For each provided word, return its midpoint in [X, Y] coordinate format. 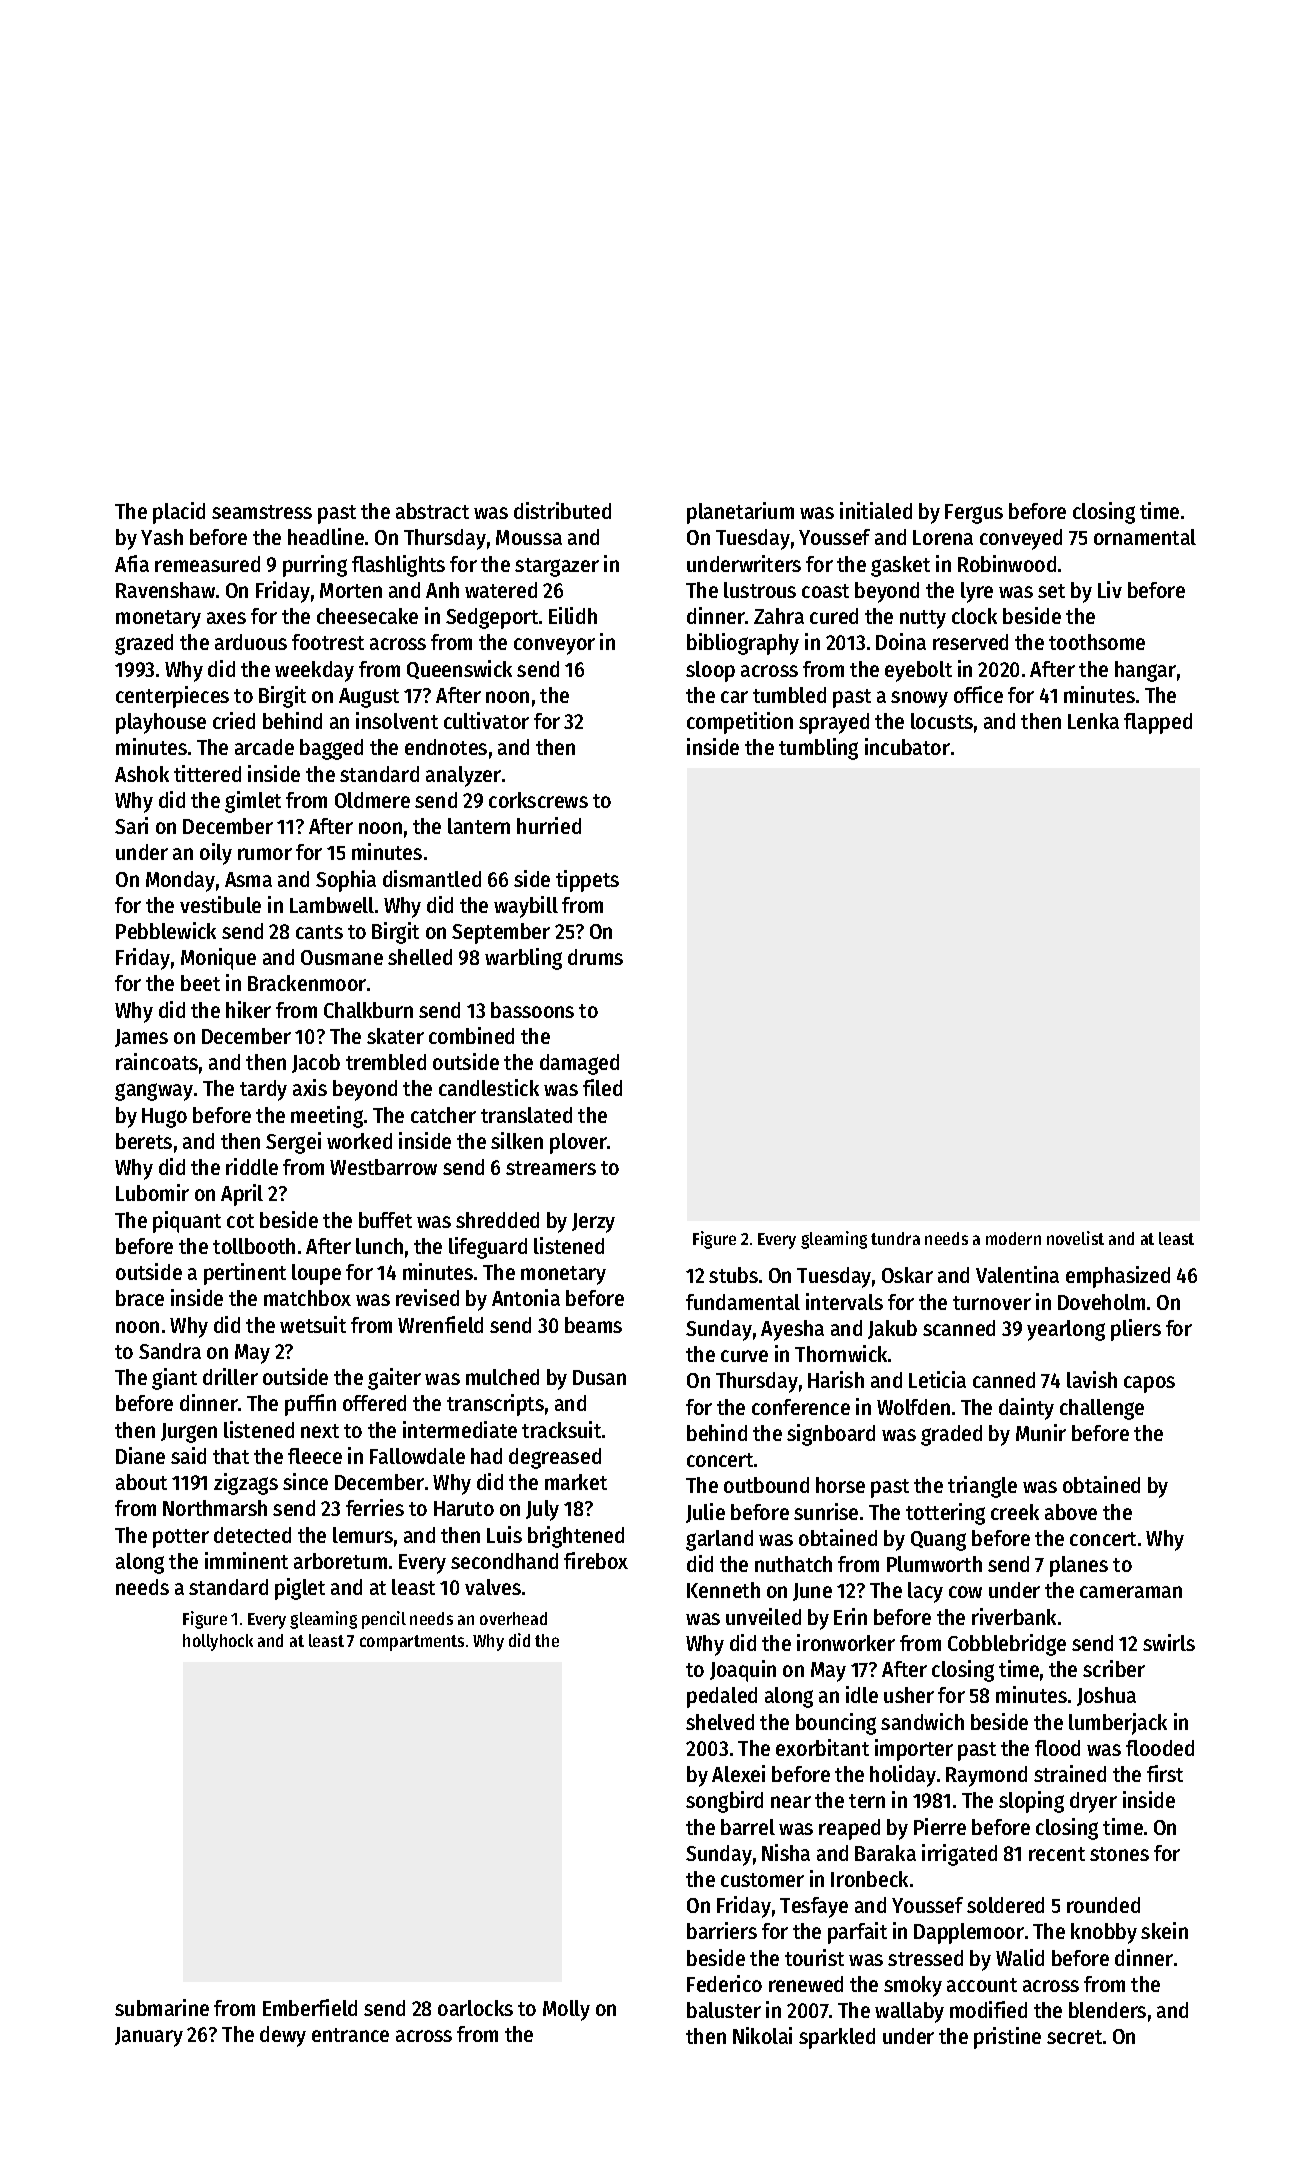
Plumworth [934, 1564]
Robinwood [1007, 563]
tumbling [818, 749]
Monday [180, 881]
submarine [162, 2007]
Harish [836, 1379]
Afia [132, 563]
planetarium [740, 513]
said [188, 1455]
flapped [1158, 723]
